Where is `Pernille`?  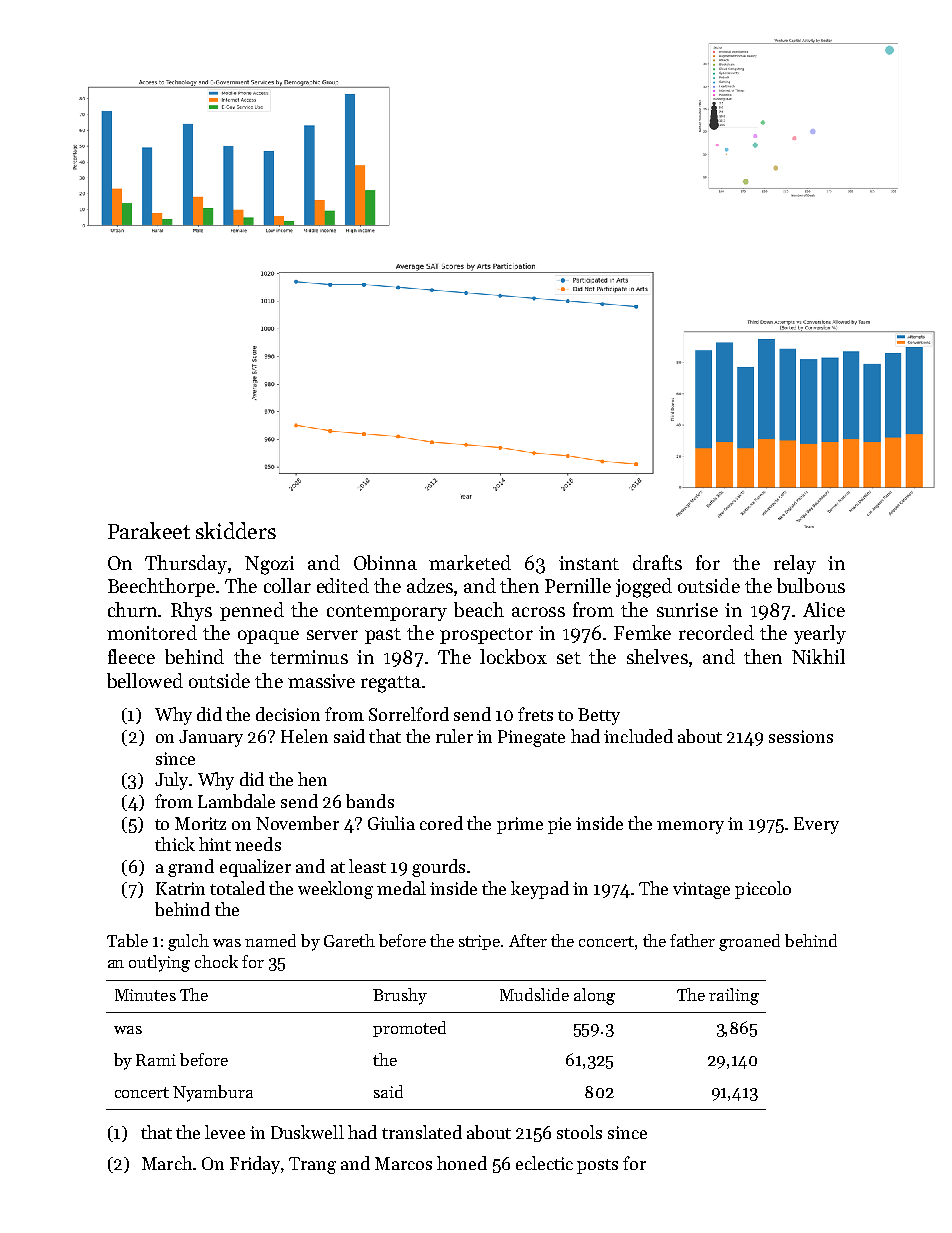
Pernille is located at coordinates (578, 585).
